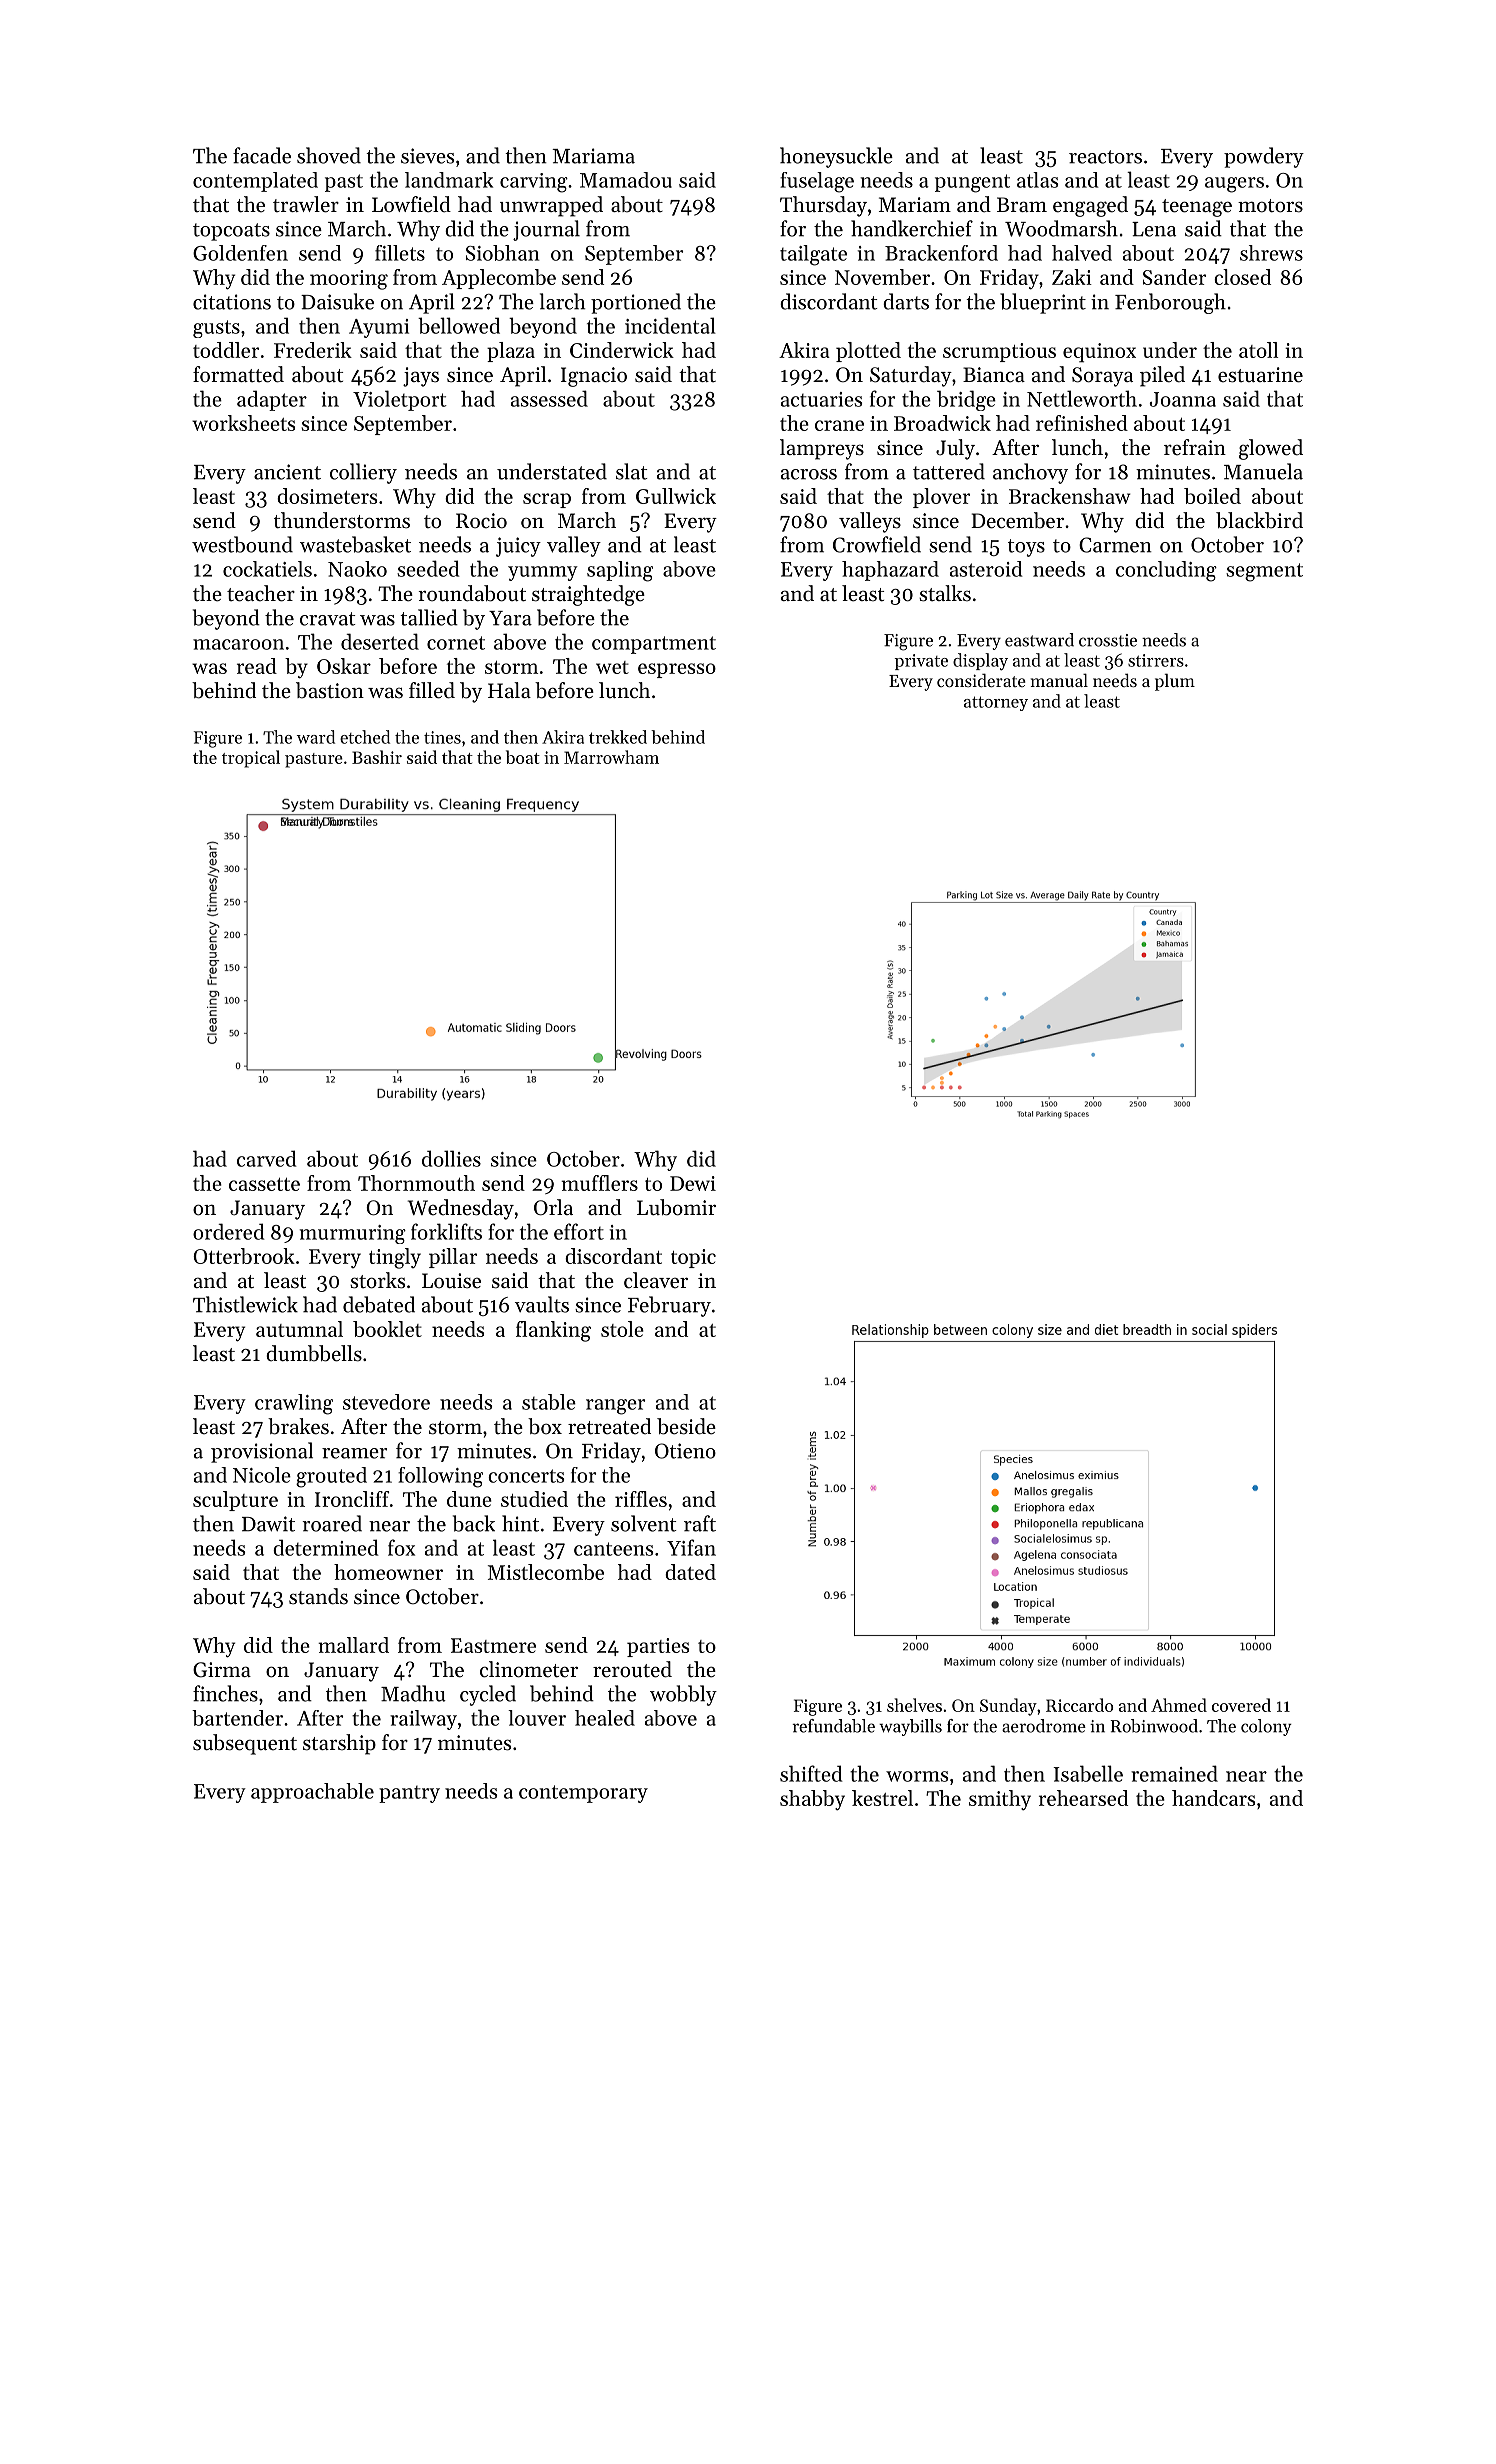 Image resolution: width=1496 pixels, height=2464 pixels. I want to click on boiled, so click(1212, 496).
